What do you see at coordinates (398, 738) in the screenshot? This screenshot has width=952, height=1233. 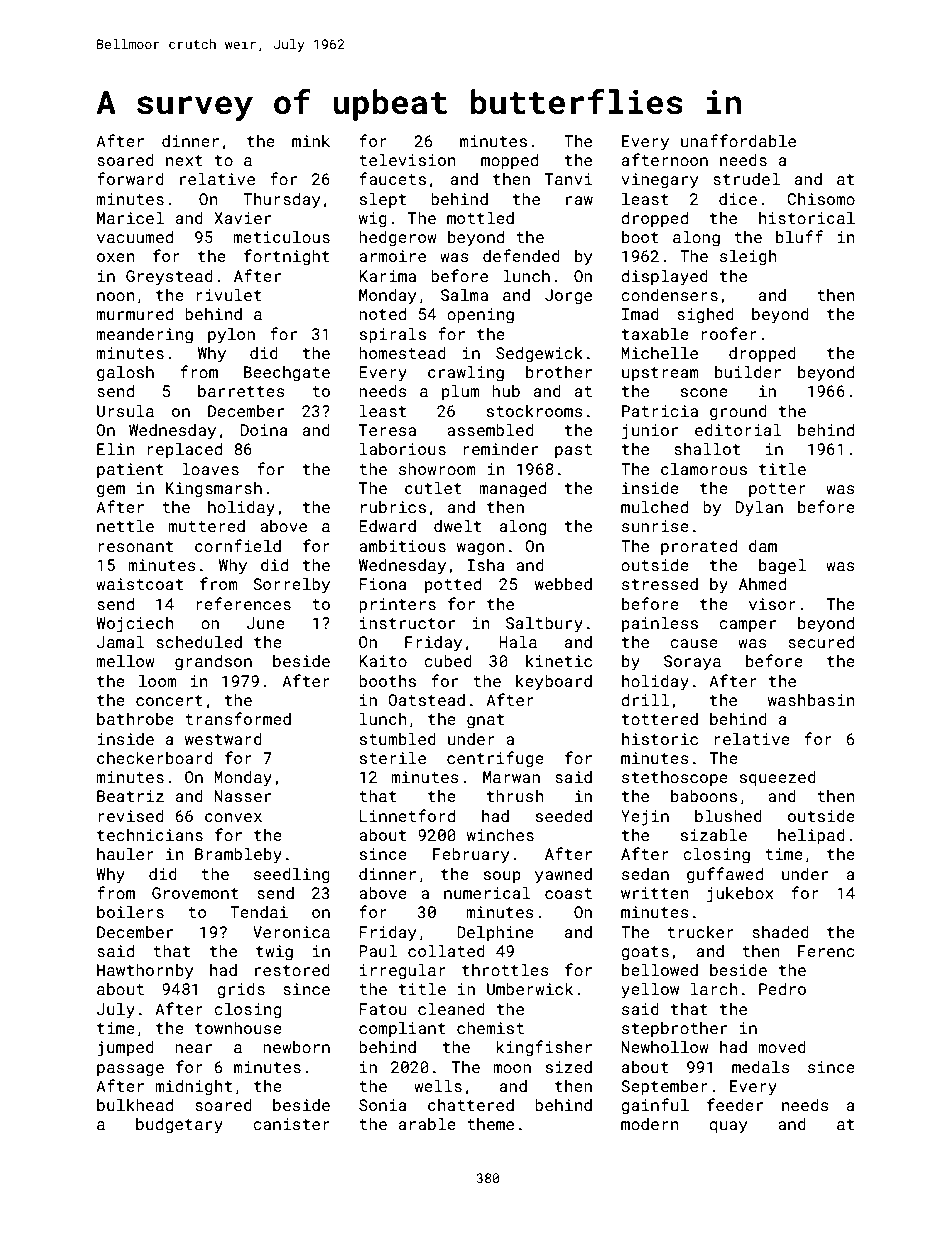 I see `stumbled` at bounding box center [398, 738].
